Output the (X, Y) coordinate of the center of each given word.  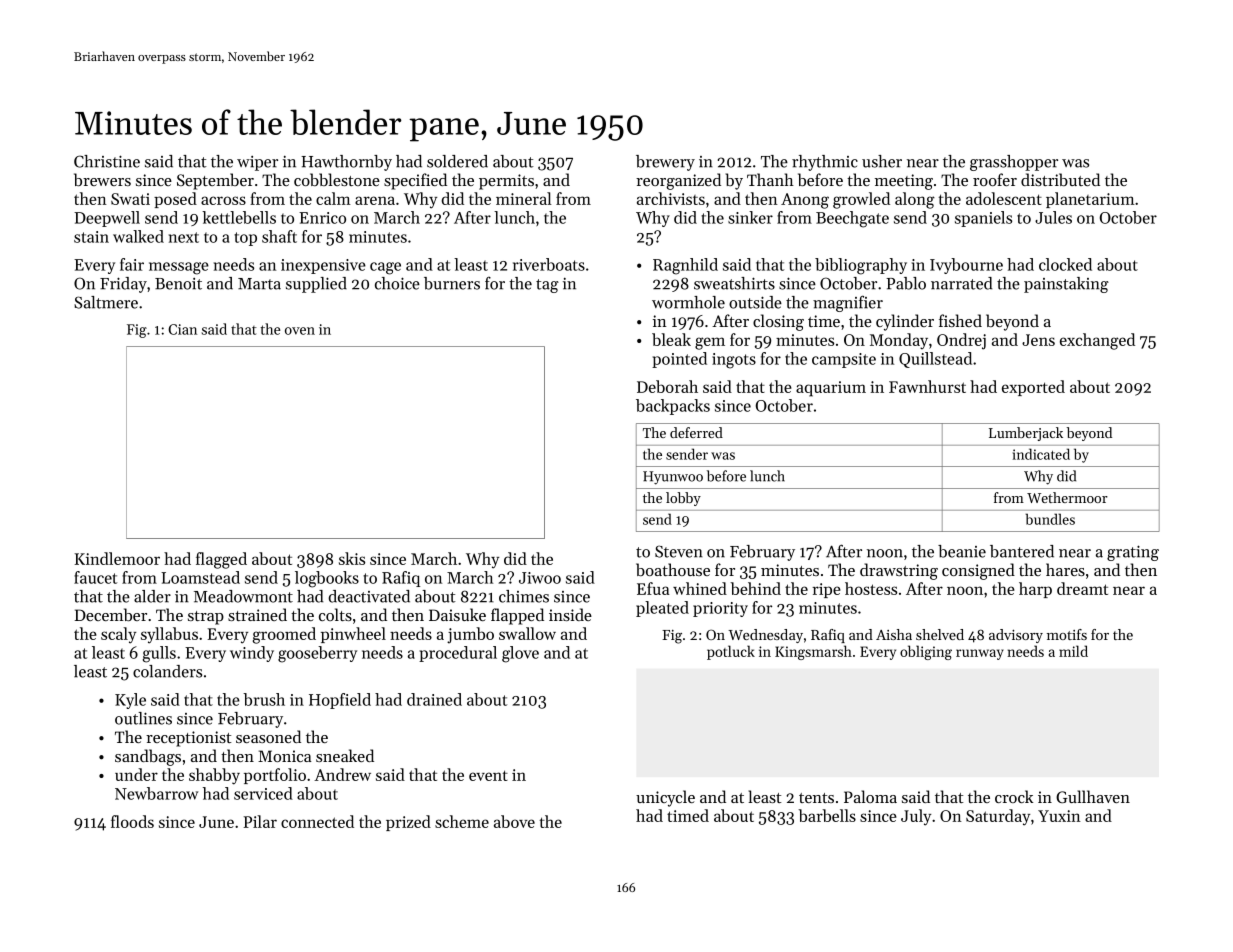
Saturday (998, 817)
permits (506, 182)
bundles (1050, 519)
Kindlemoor (117, 558)
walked (138, 236)
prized (408, 823)
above (514, 821)
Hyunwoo (673, 478)
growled (861, 200)
